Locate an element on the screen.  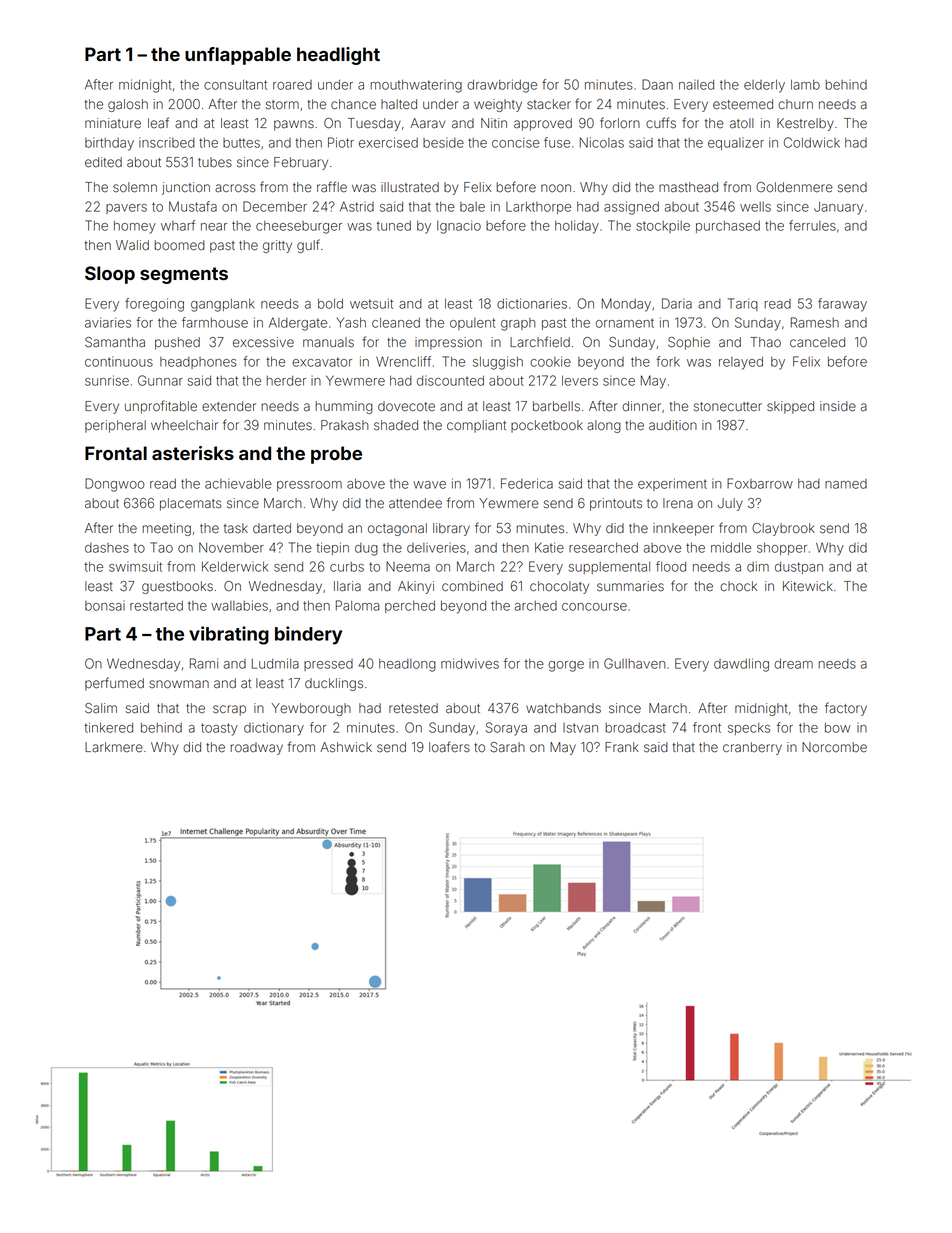
esteemed is located at coordinates (743, 104).
